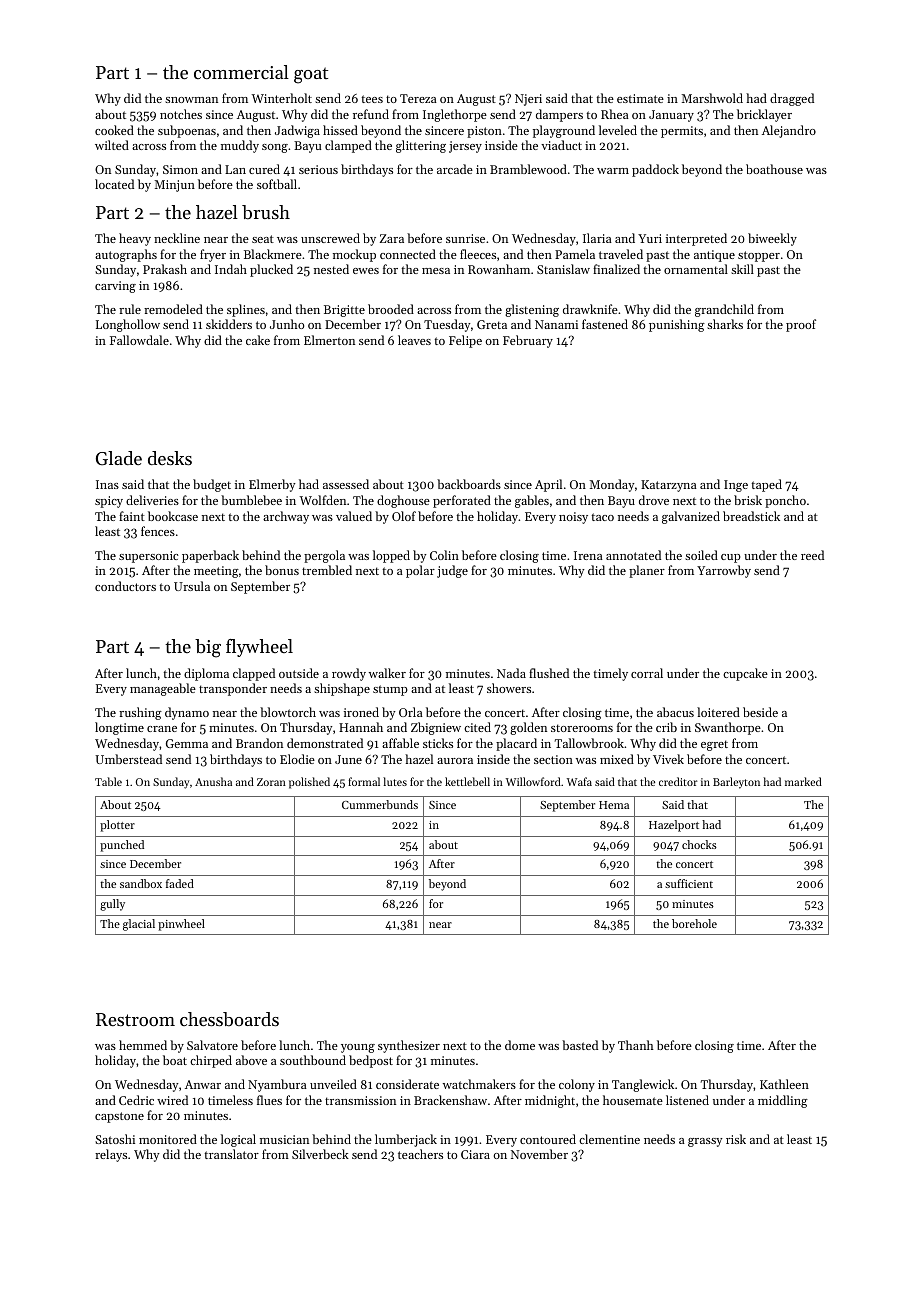  Describe the element at coordinates (499, 269) in the image. I see `Rowanham` at that location.
